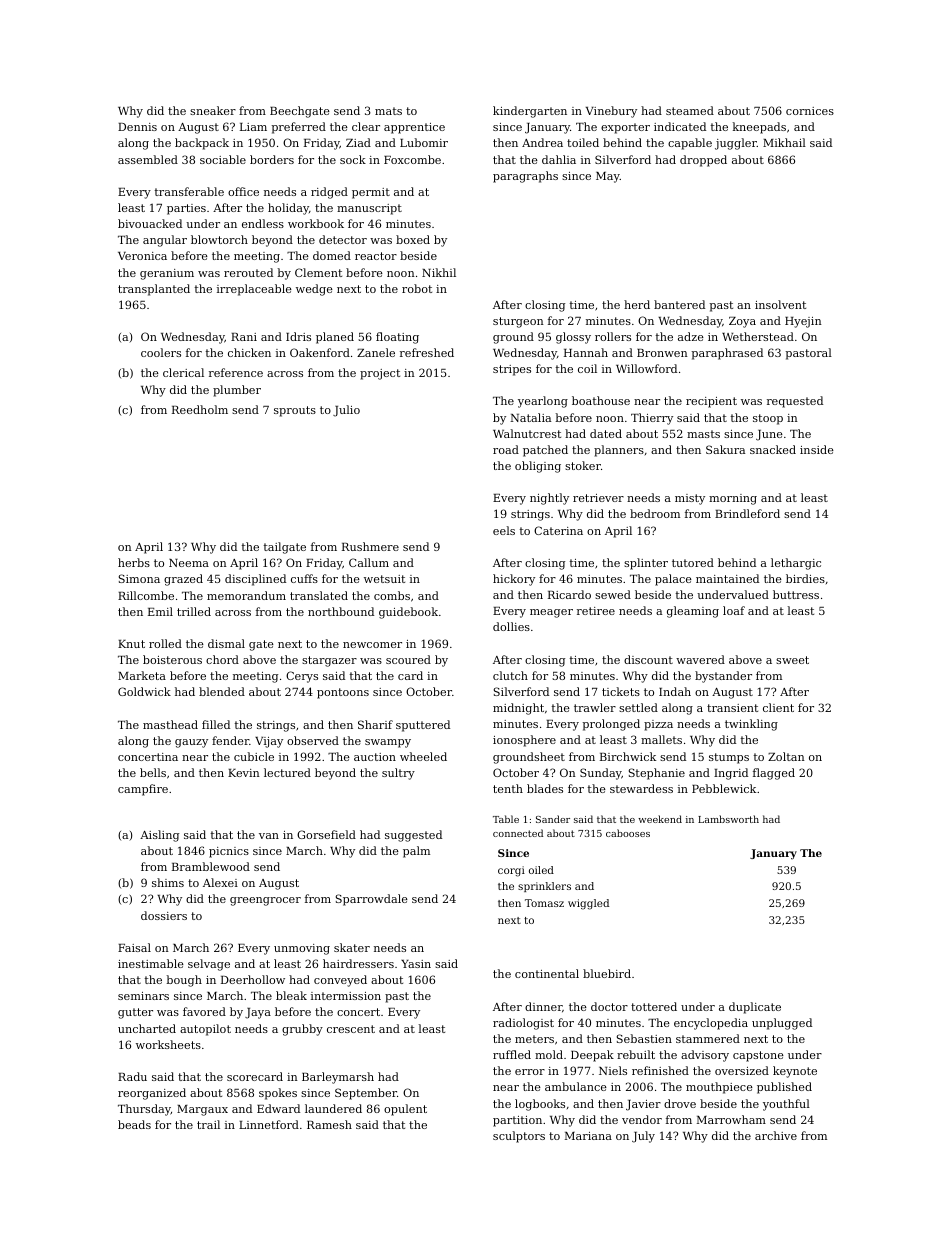  What do you see at coordinates (236, 372) in the image?
I see `reference` at bounding box center [236, 372].
